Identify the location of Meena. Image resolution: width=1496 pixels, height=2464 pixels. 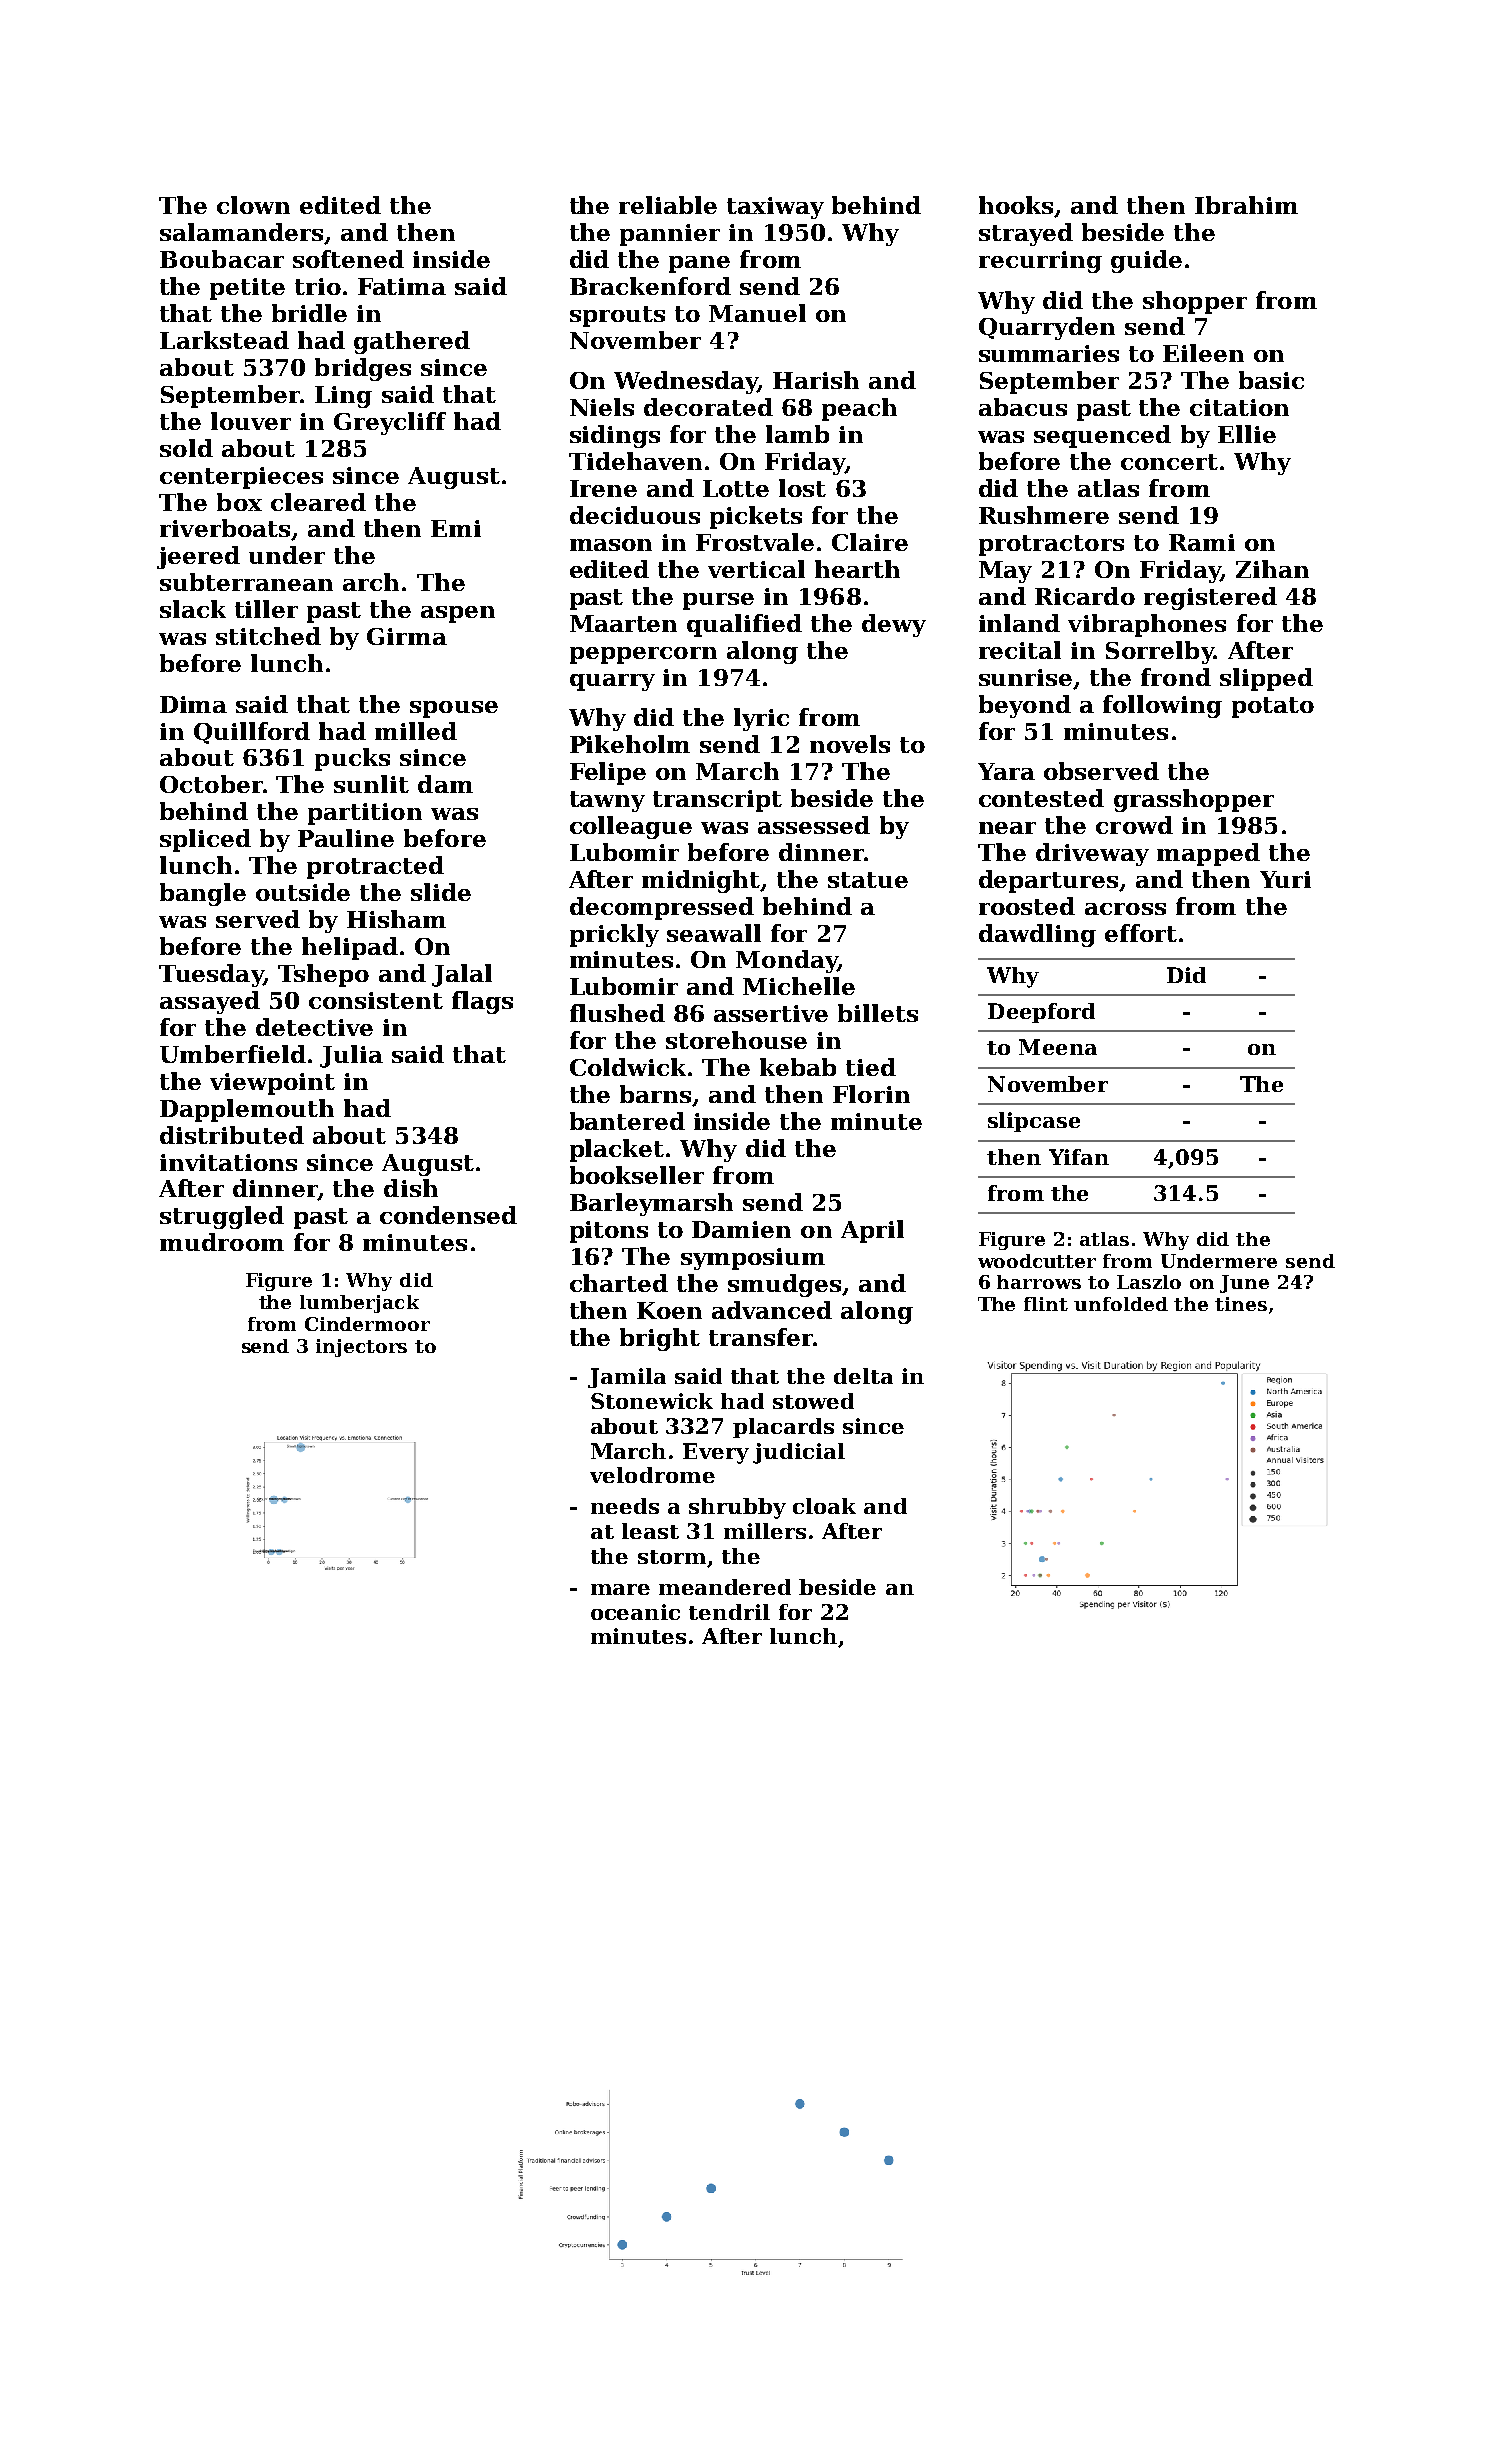
(1058, 1047).
